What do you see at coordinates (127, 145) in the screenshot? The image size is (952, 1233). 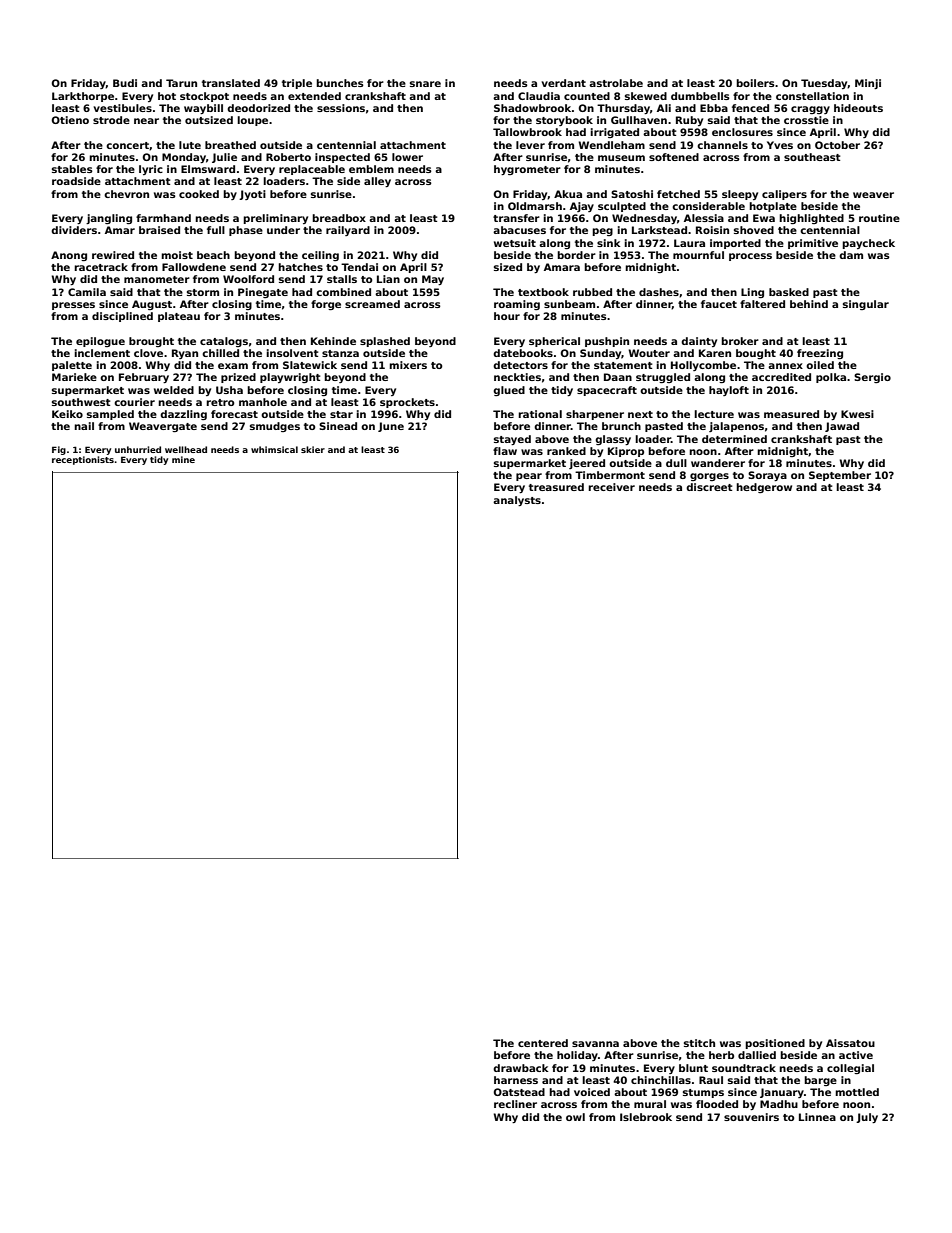 I see `concert` at bounding box center [127, 145].
